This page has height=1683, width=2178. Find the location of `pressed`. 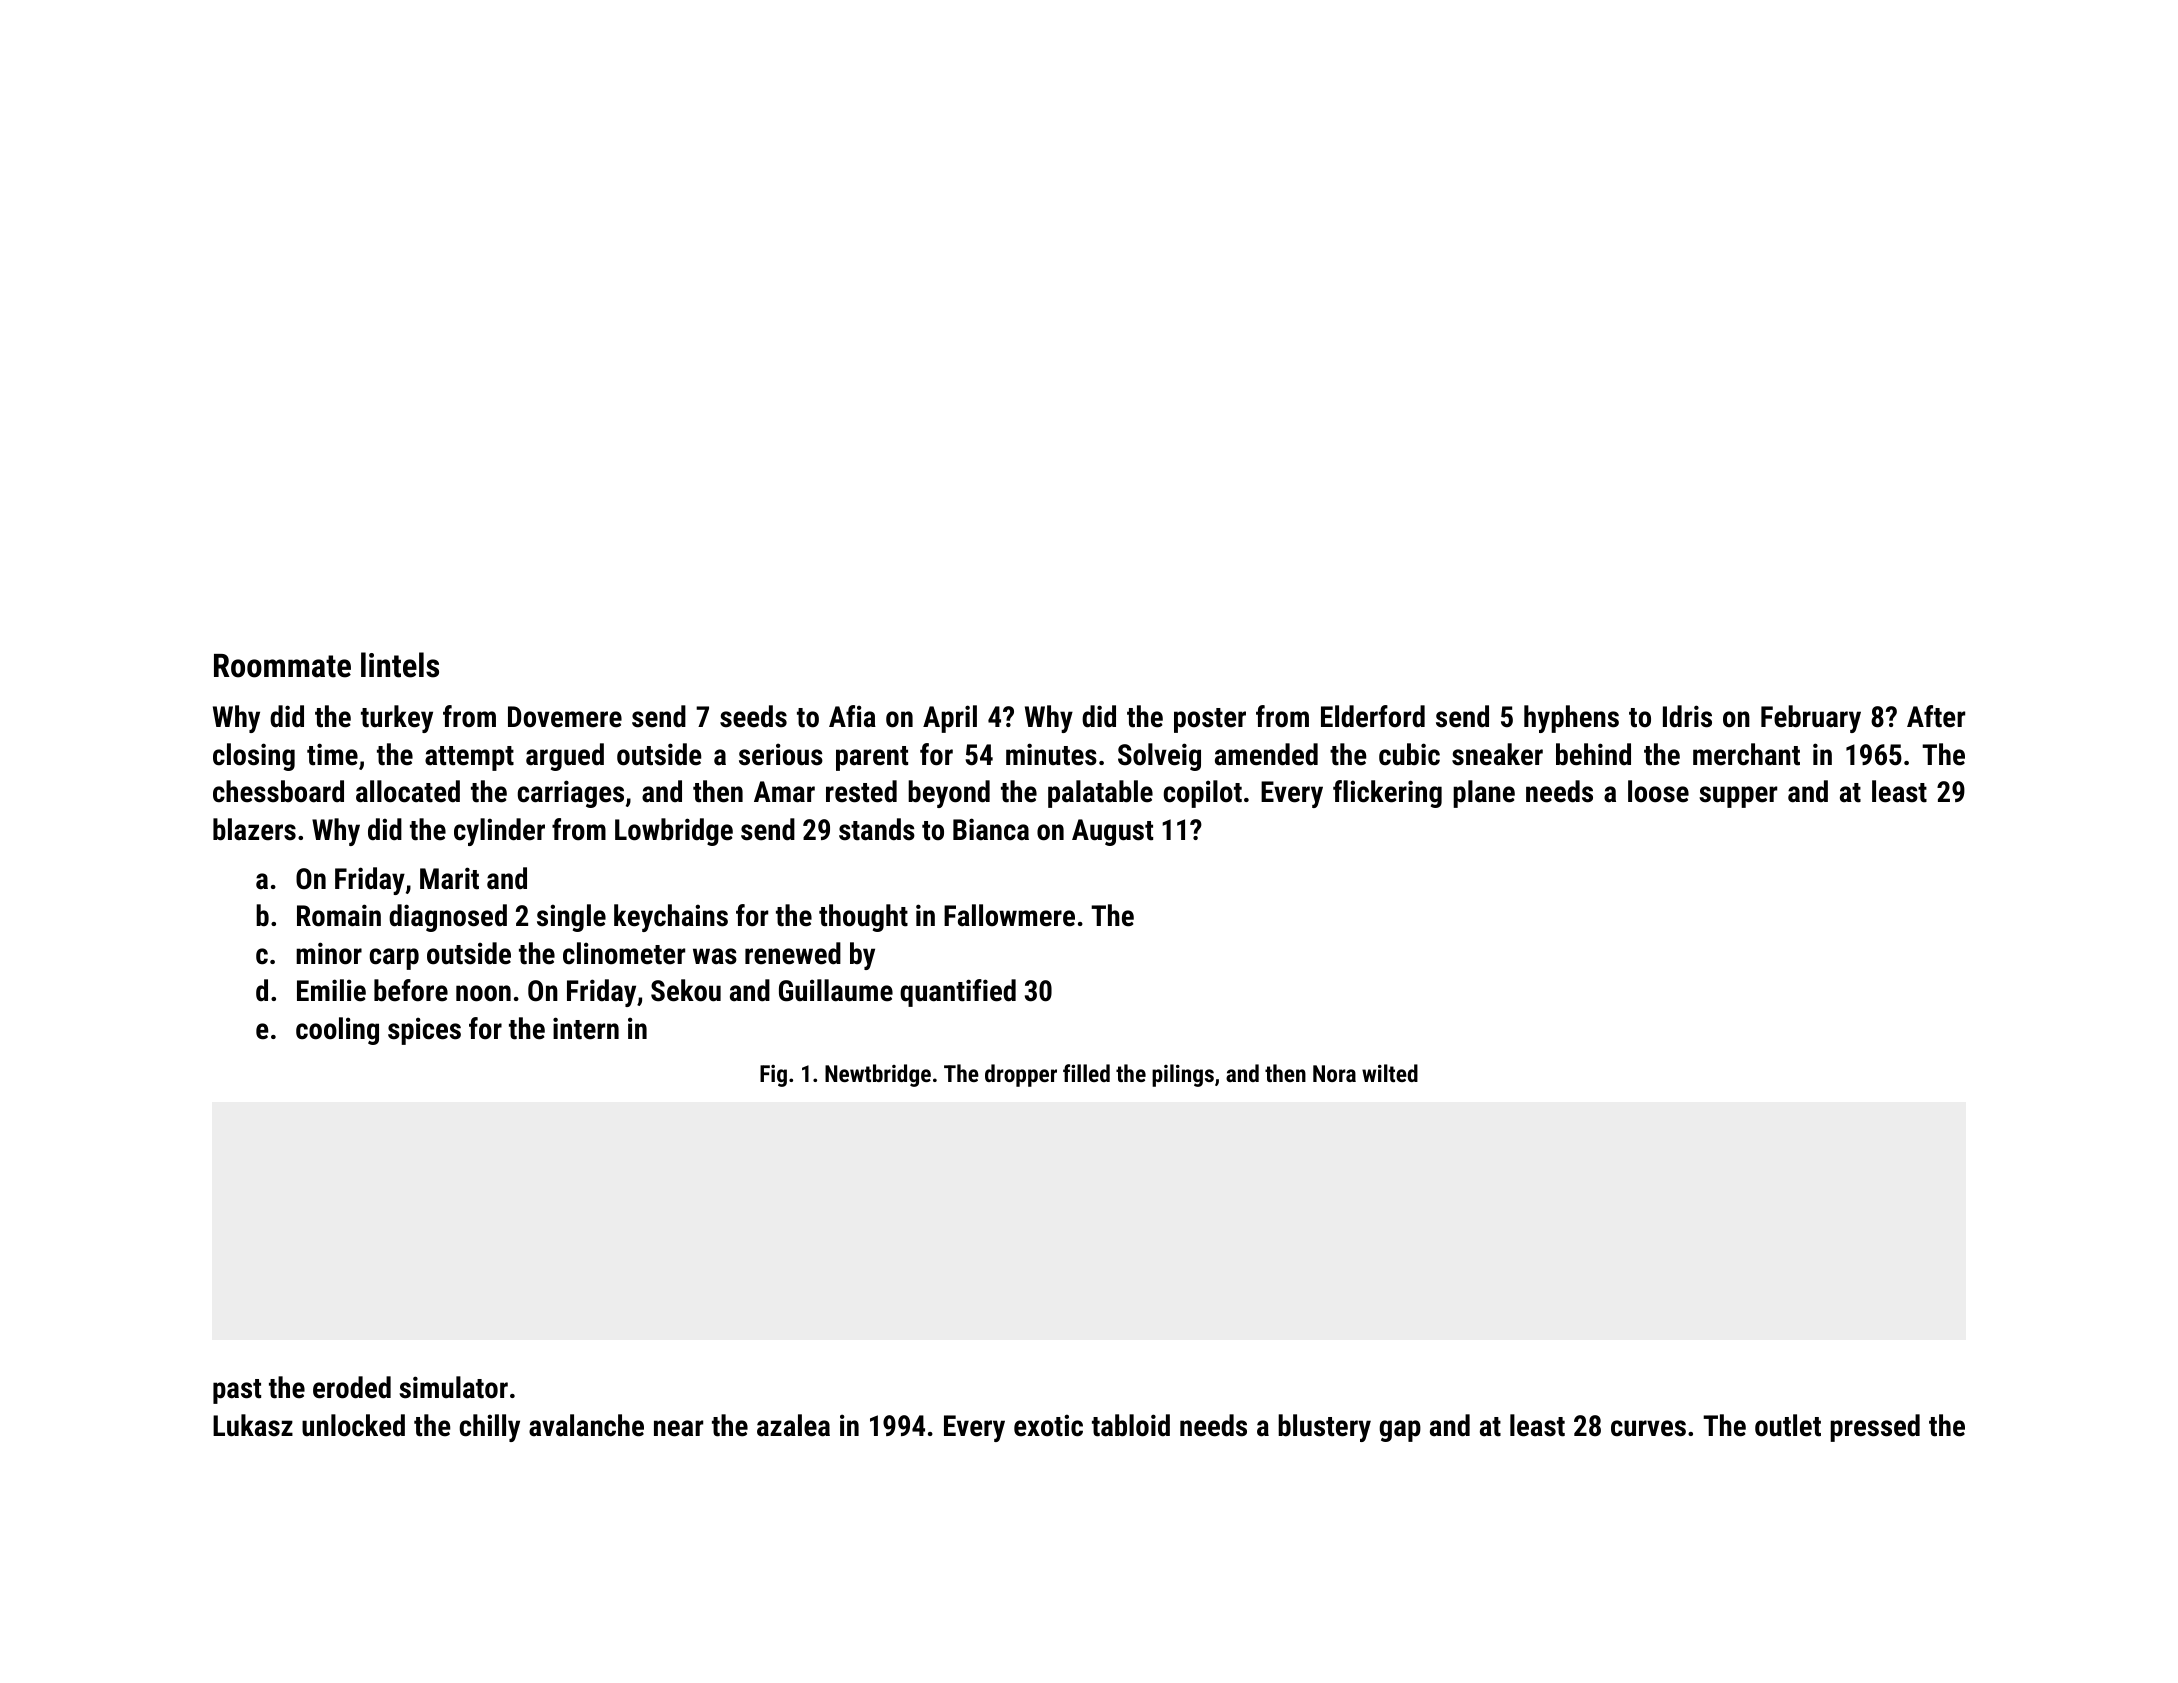

pressed is located at coordinates (1875, 1428).
